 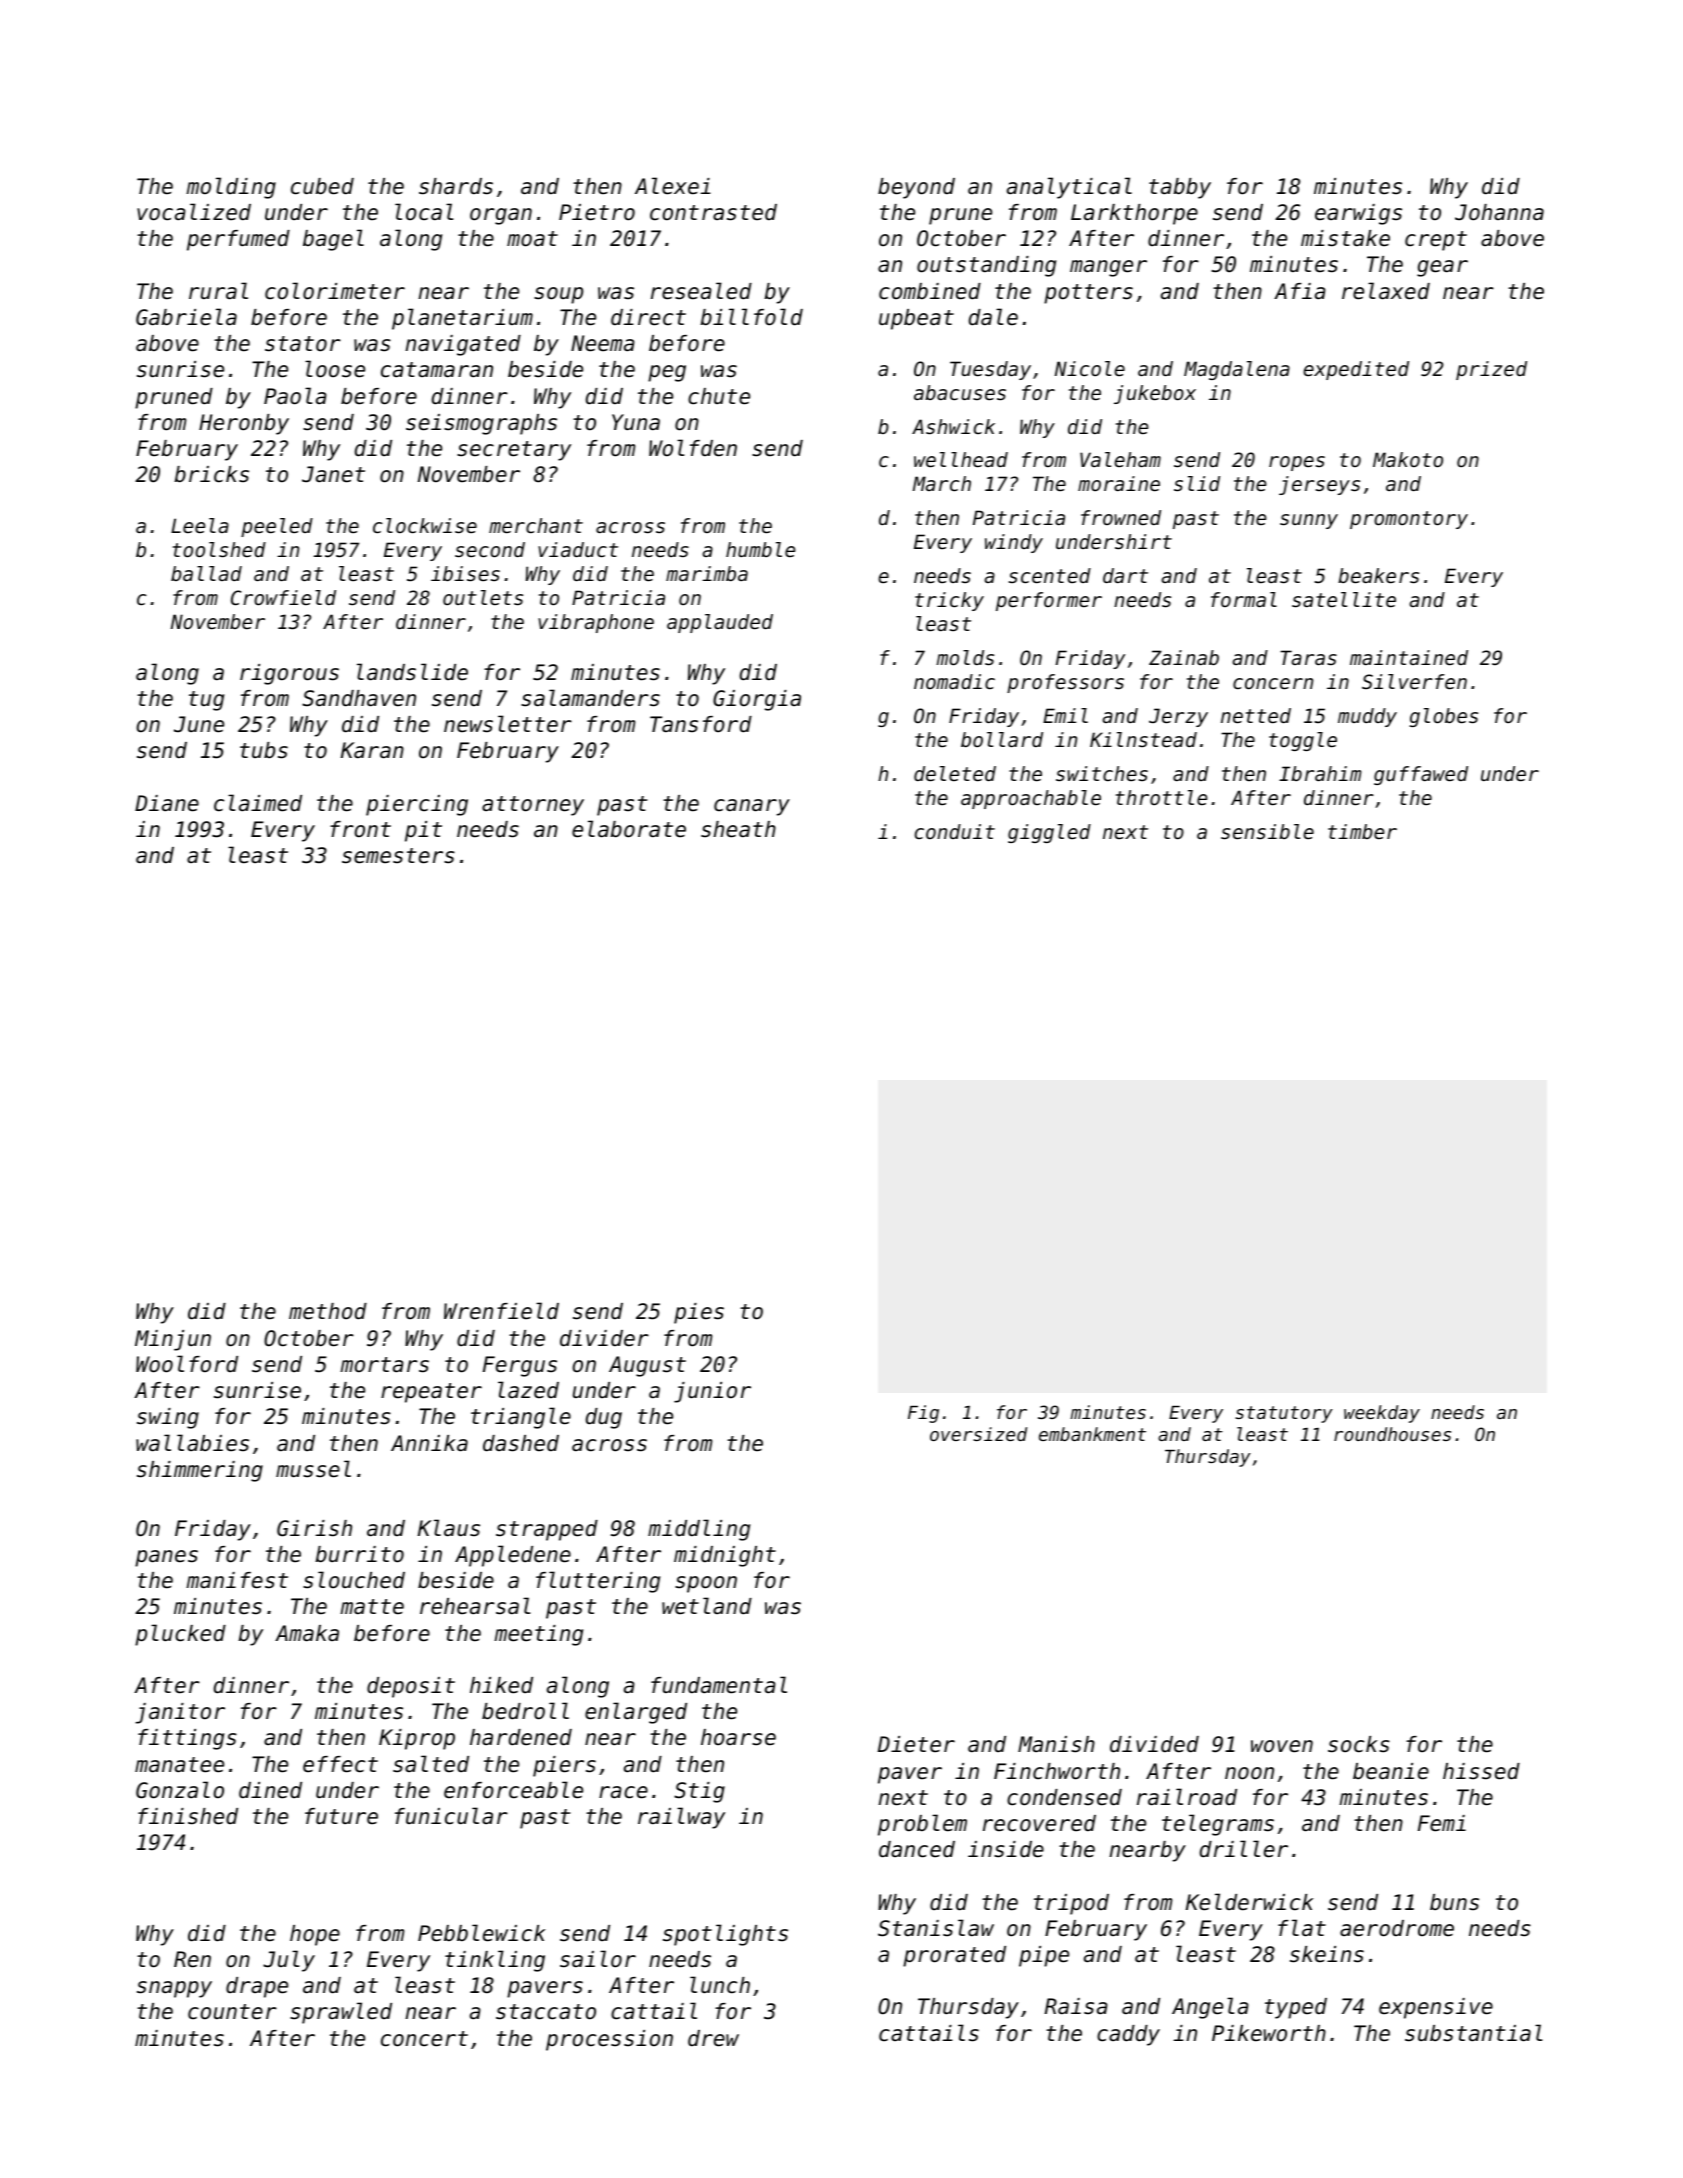 What do you see at coordinates (231, 188) in the screenshot?
I see `molding` at bounding box center [231, 188].
